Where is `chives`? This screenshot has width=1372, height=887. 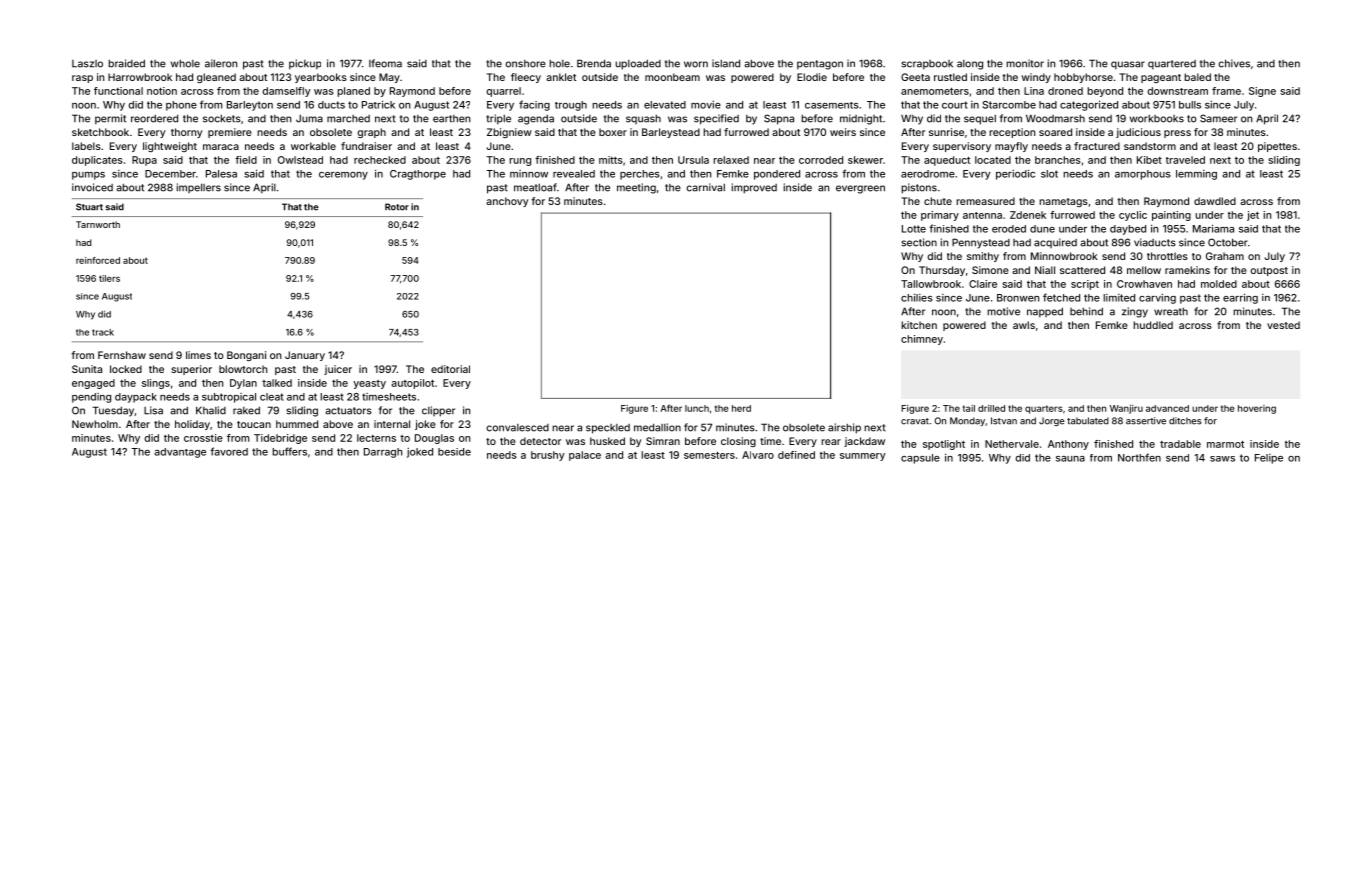
chives is located at coordinates (1234, 63).
